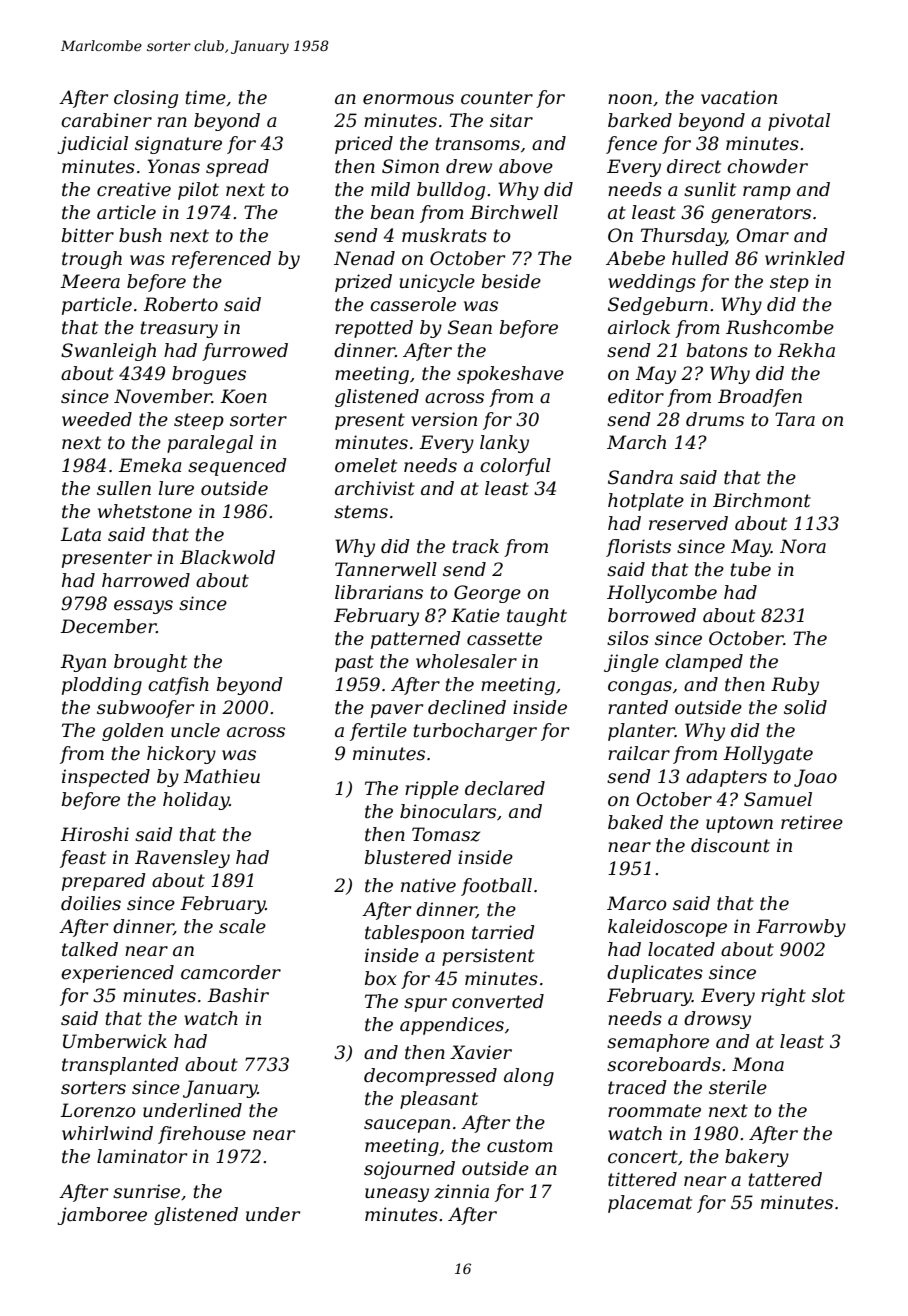 The height and width of the image is (1316, 908). I want to click on hickory, so click(181, 755).
